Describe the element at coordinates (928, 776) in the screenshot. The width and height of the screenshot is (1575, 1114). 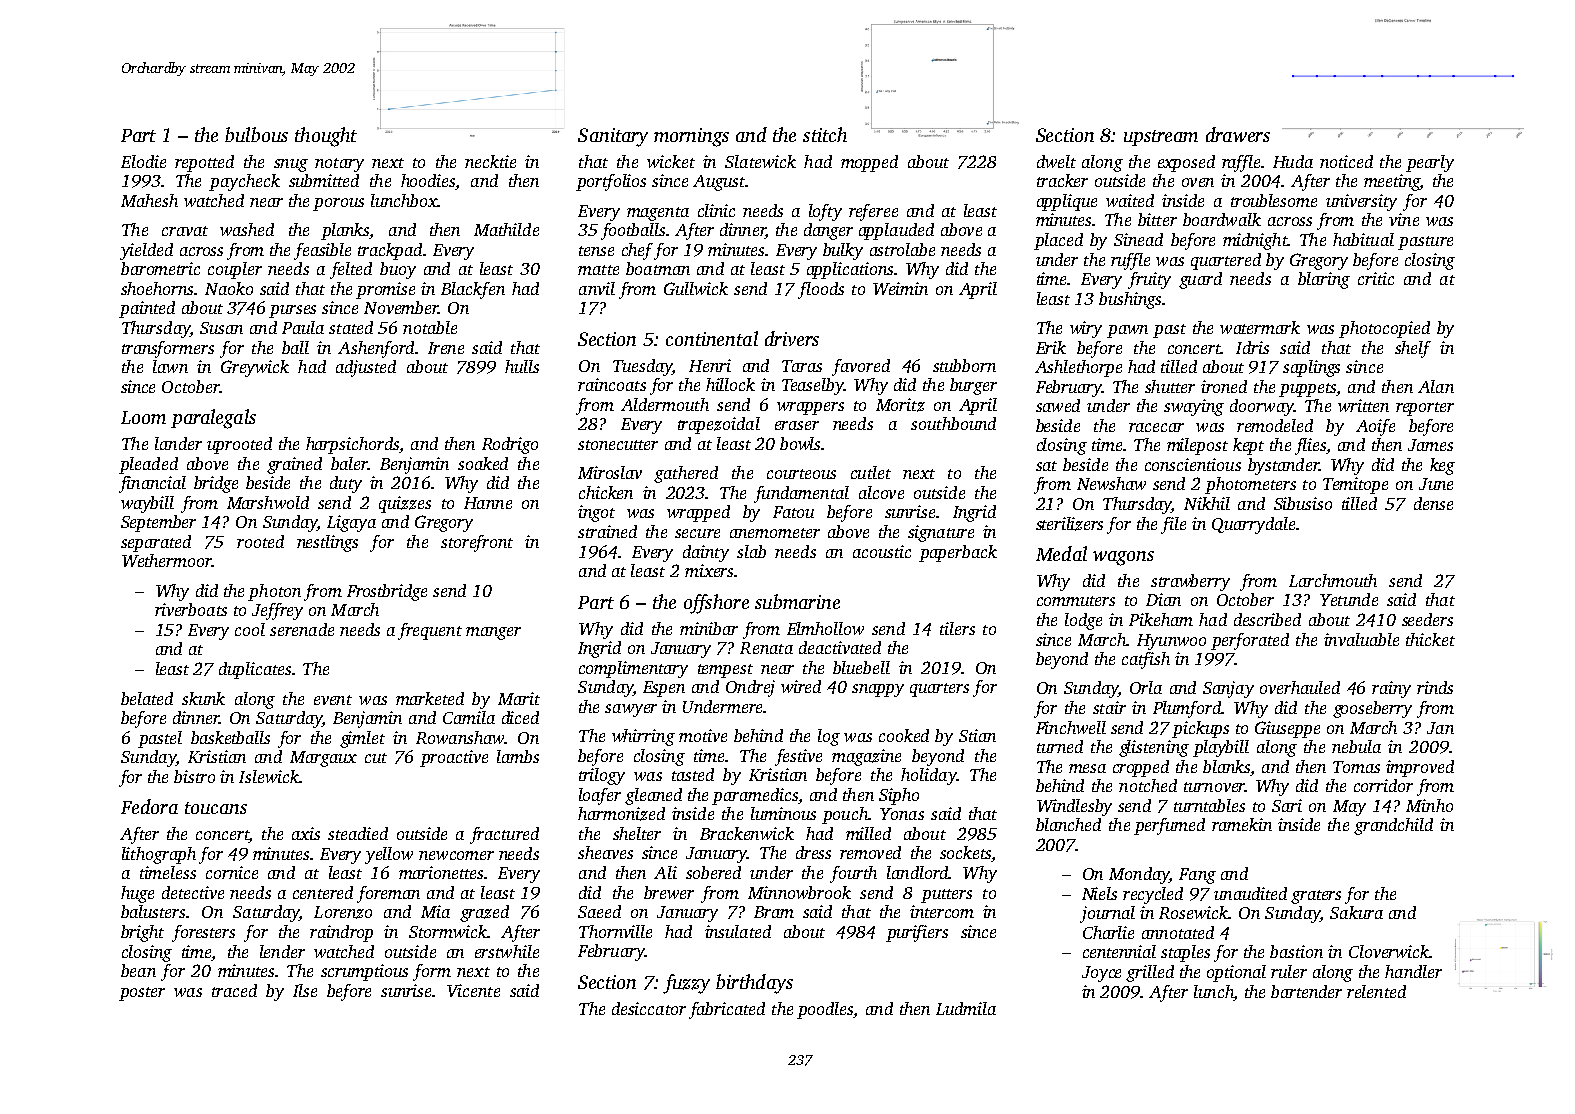
I see `holiday` at that location.
